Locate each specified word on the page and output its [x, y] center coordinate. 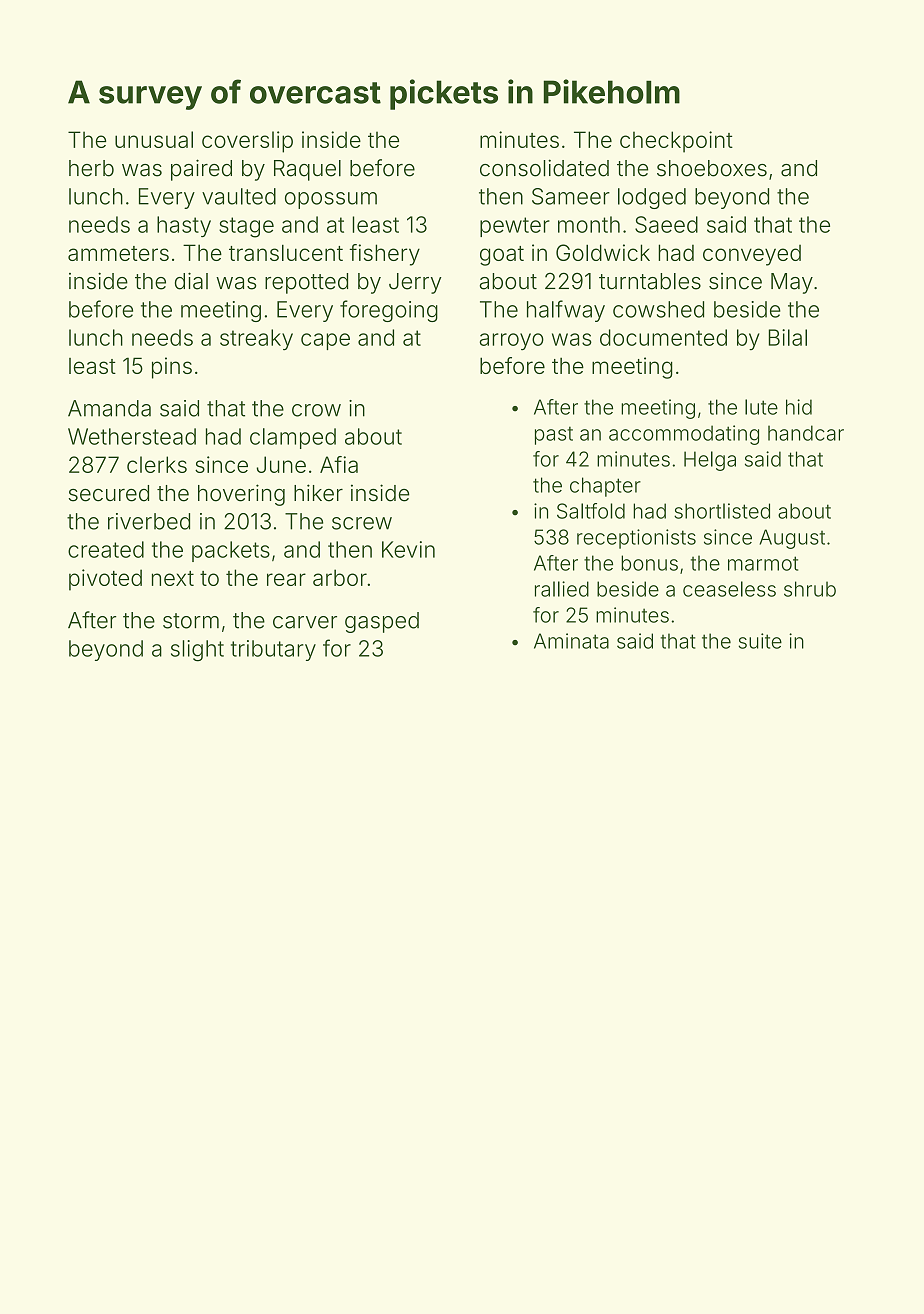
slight [197, 651]
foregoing [389, 311]
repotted [306, 283]
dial [191, 281]
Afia [339, 464]
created [106, 549]
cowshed [658, 309]
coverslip [247, 142]
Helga [710, 461]
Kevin [408, 549]
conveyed [752, 255]
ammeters [118, 253]
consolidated [544, 168]
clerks [157, 464]
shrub [810, 589]
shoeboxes [712, 168]
